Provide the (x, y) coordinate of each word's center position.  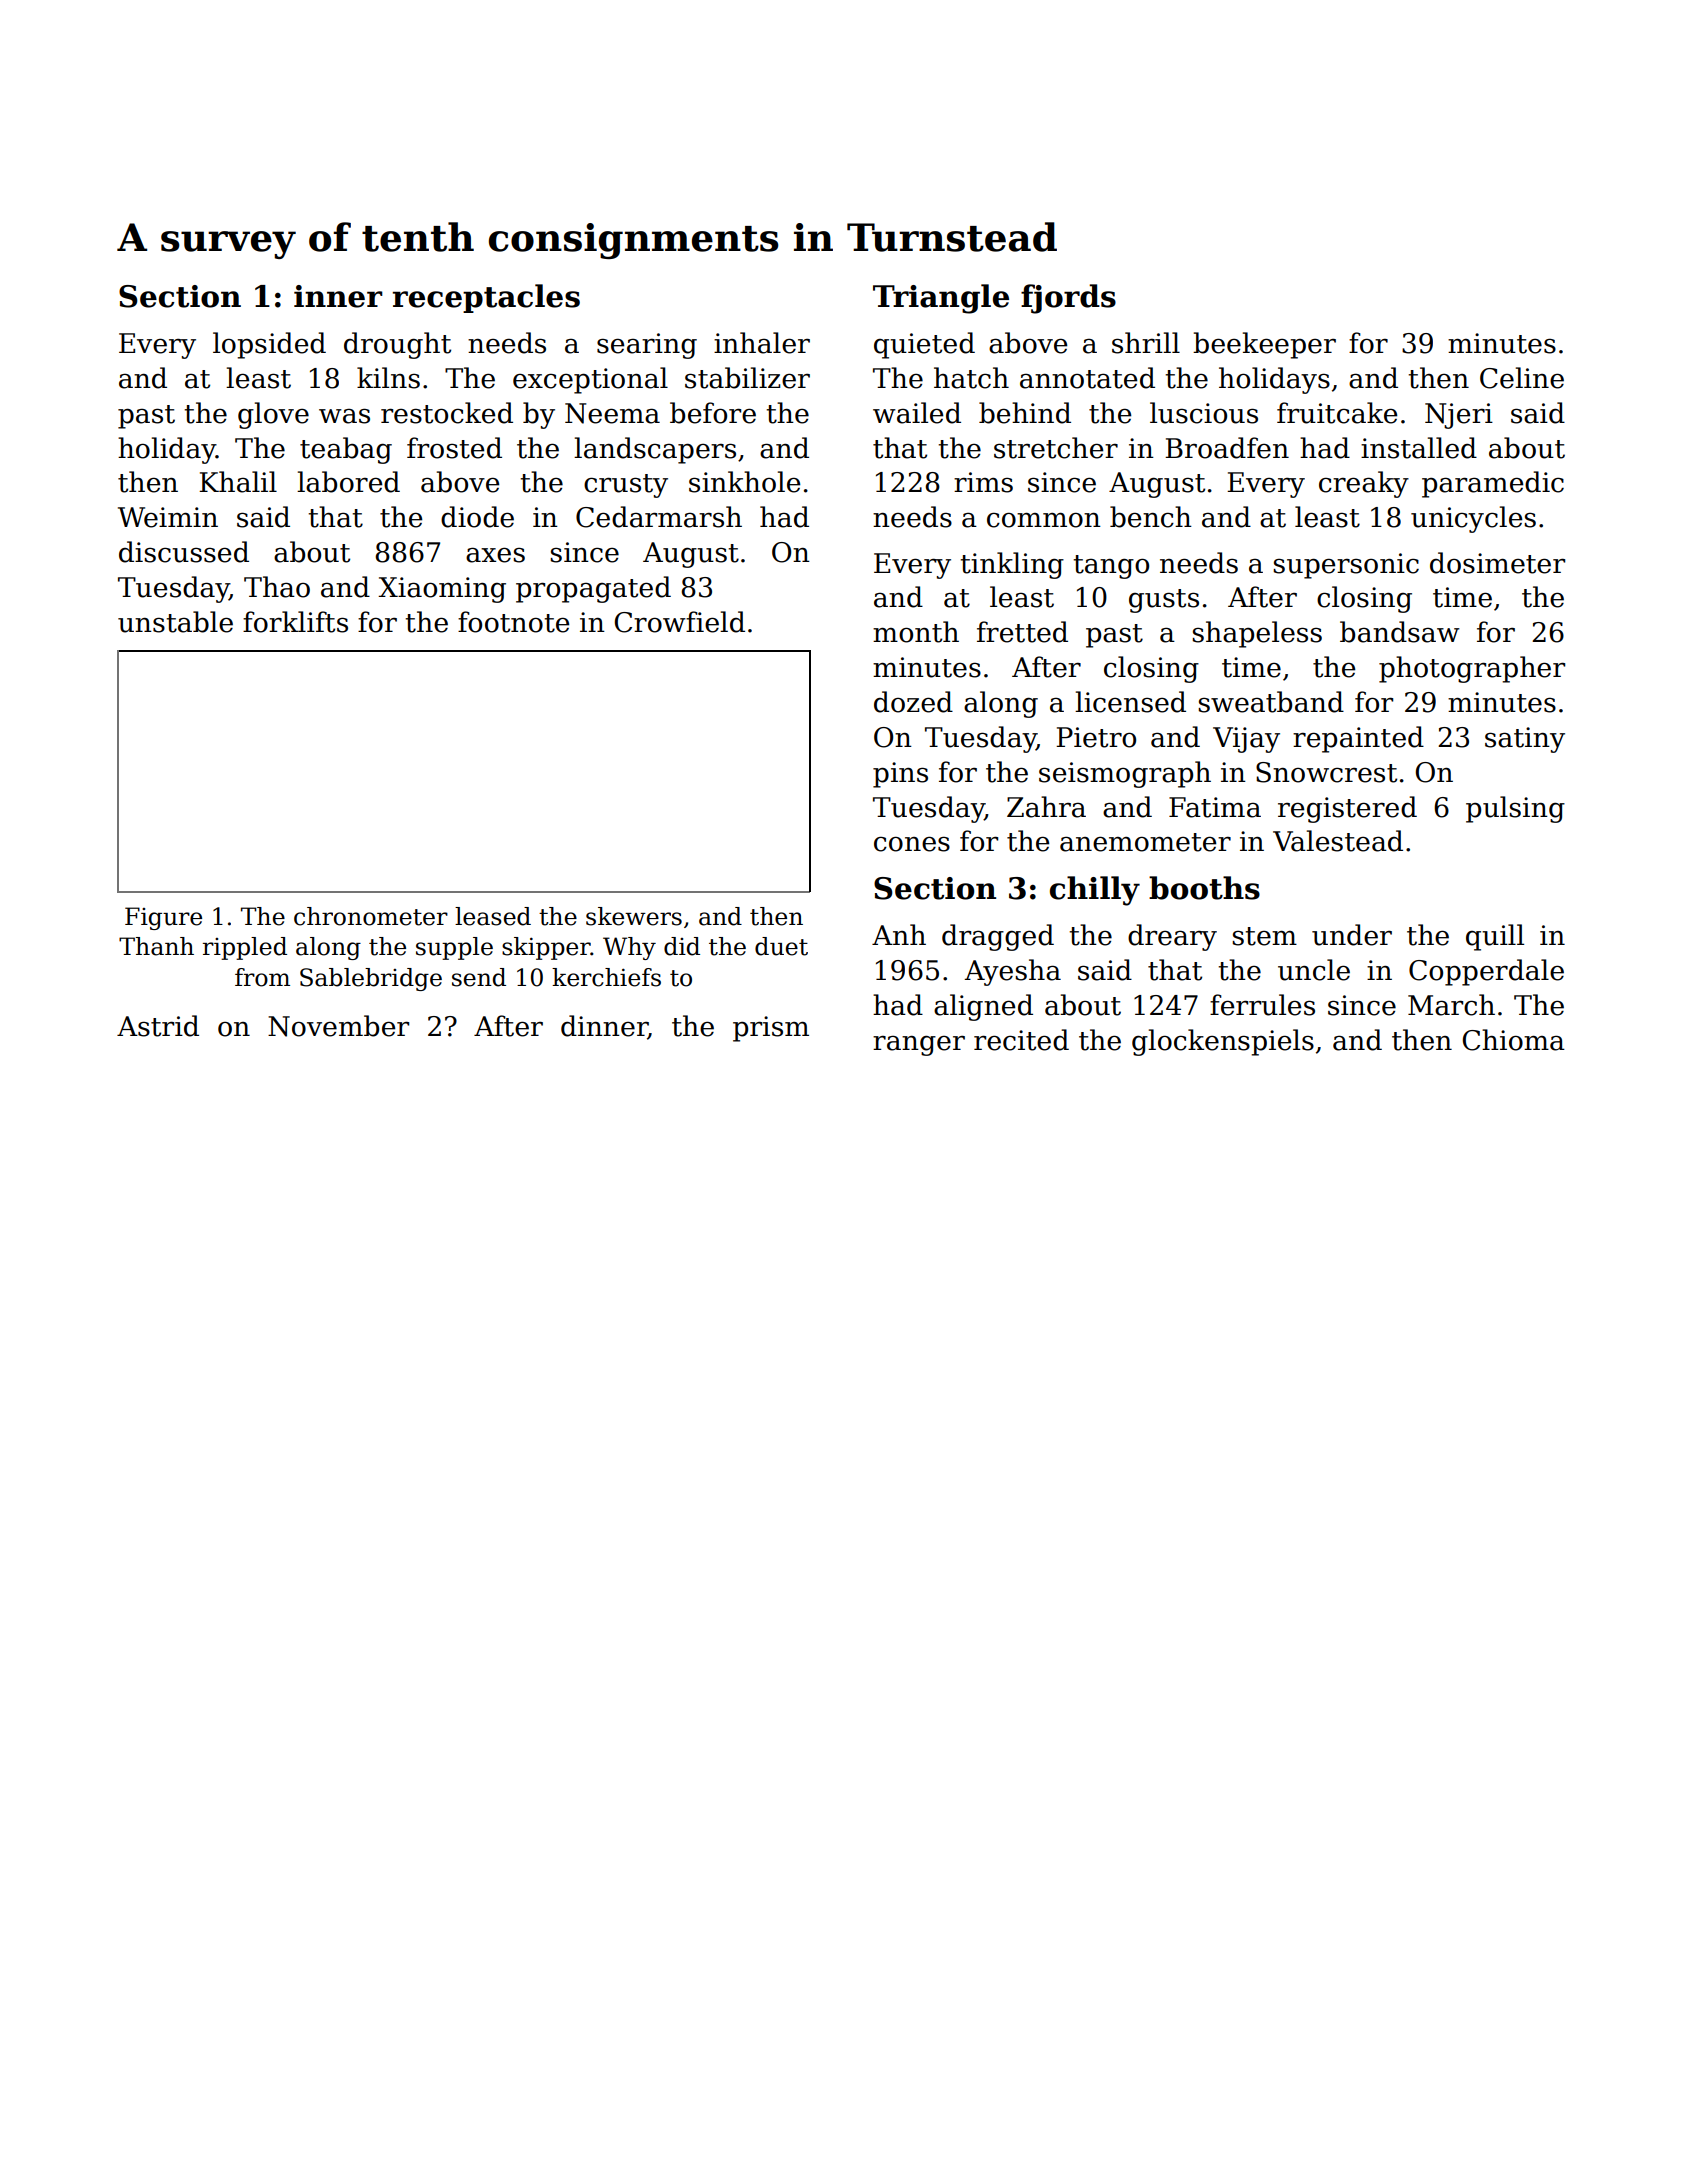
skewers (634, 916)
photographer (1472, 669)
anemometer (1145, 842)
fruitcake (1337, 413)
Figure (163, 918)
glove (273, 415)
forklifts (295, 622)
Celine (1522, 378)
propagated (593, 589)
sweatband (1271, 702)
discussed (184, 552)
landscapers (655, 450)
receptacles (486, 298)
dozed (913, 702)
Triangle (941, 299)
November (338, 1026)
